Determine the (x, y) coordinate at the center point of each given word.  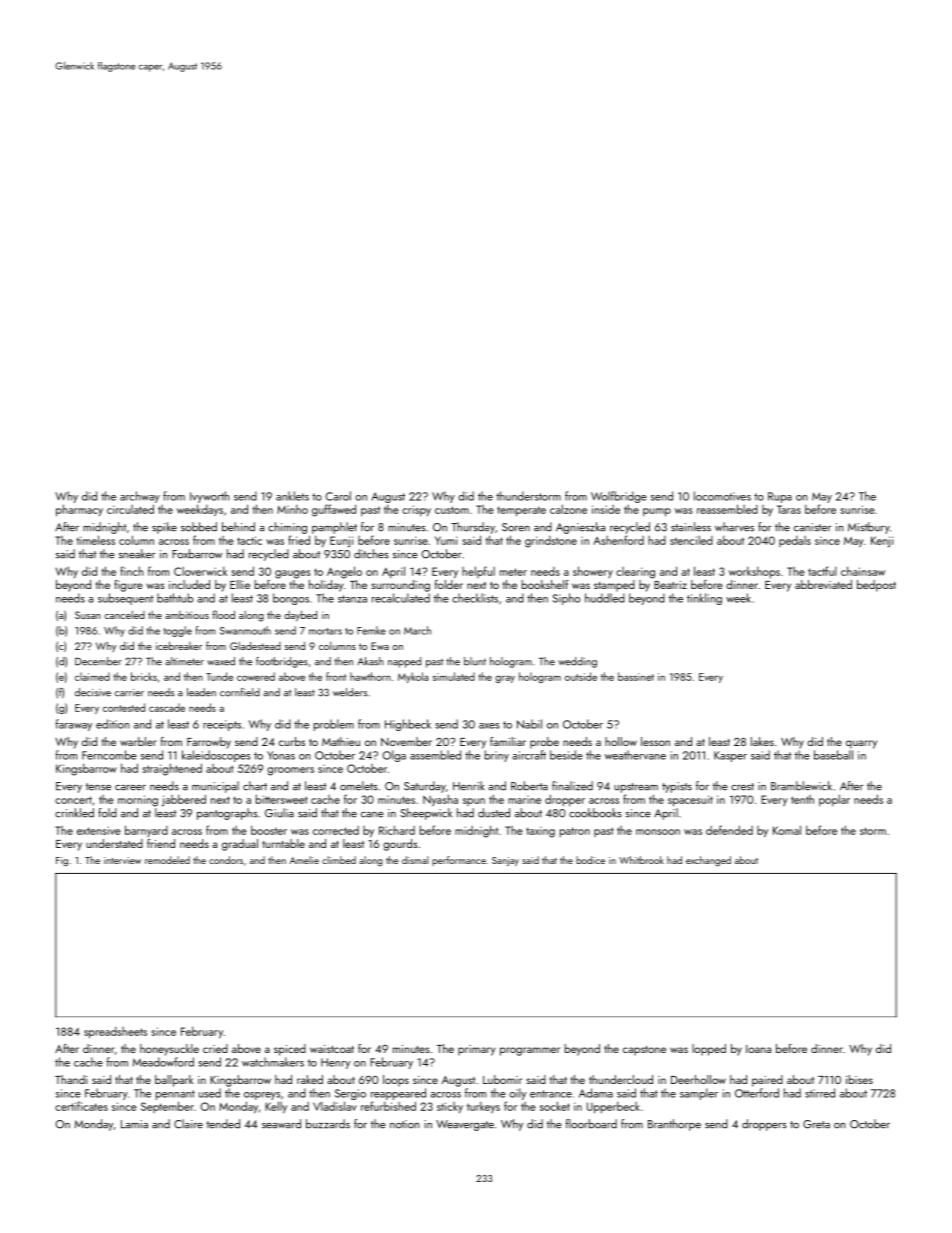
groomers (290, 771)
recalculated (401, 598)
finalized (572, 786)
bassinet (636, 676)
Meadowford (163, 1062)
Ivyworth (210, 497)
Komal (787, 830)
